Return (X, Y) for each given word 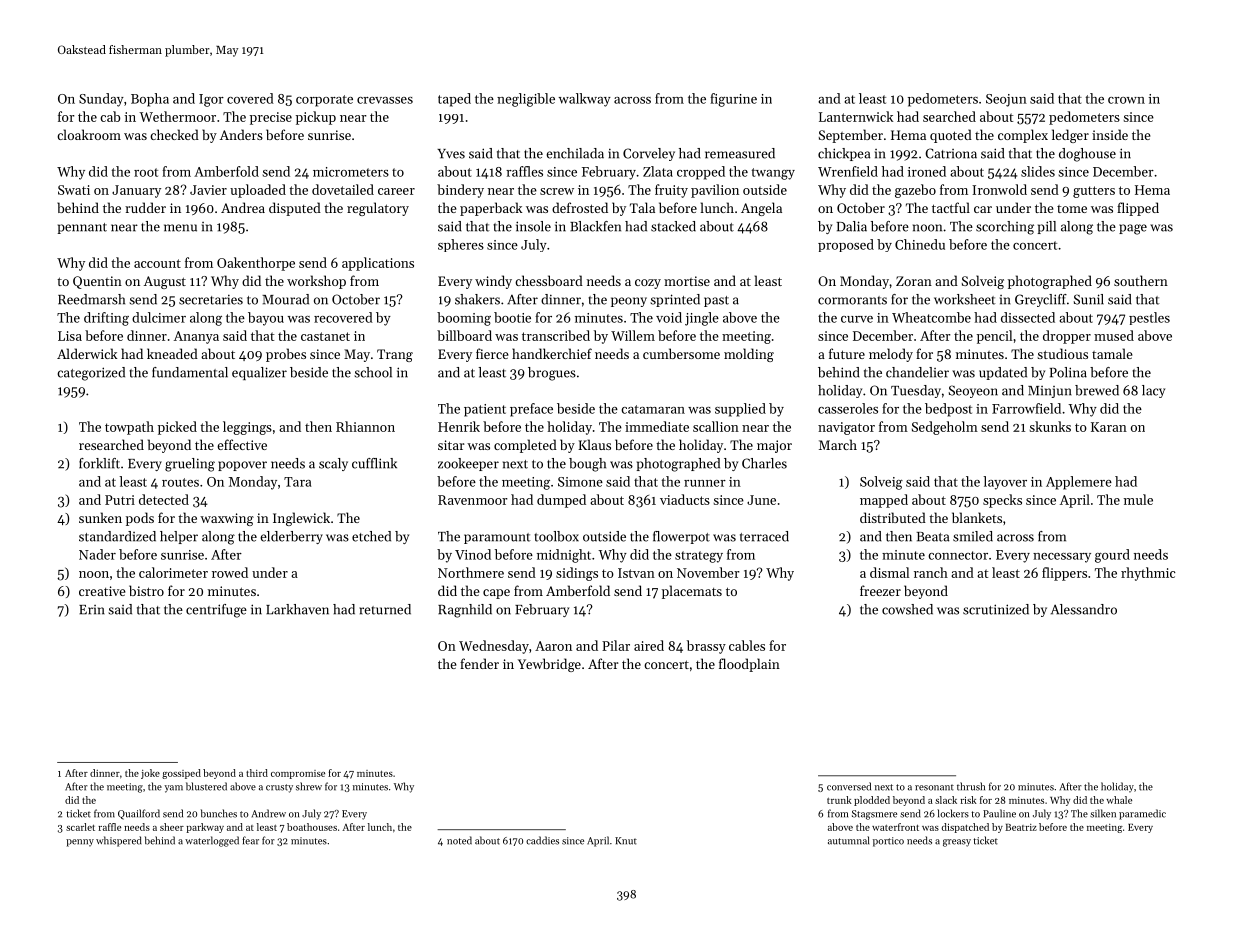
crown (1126, 100)
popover (242, 466)
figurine (733, 100)
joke (150, 774)
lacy (1153, 391)
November (708, 572)
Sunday (101, 100)
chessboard (549, 280)
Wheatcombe (931, 317)
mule (1138, 499)
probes (286, 355)
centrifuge (216, 611)
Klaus (594, 444)
